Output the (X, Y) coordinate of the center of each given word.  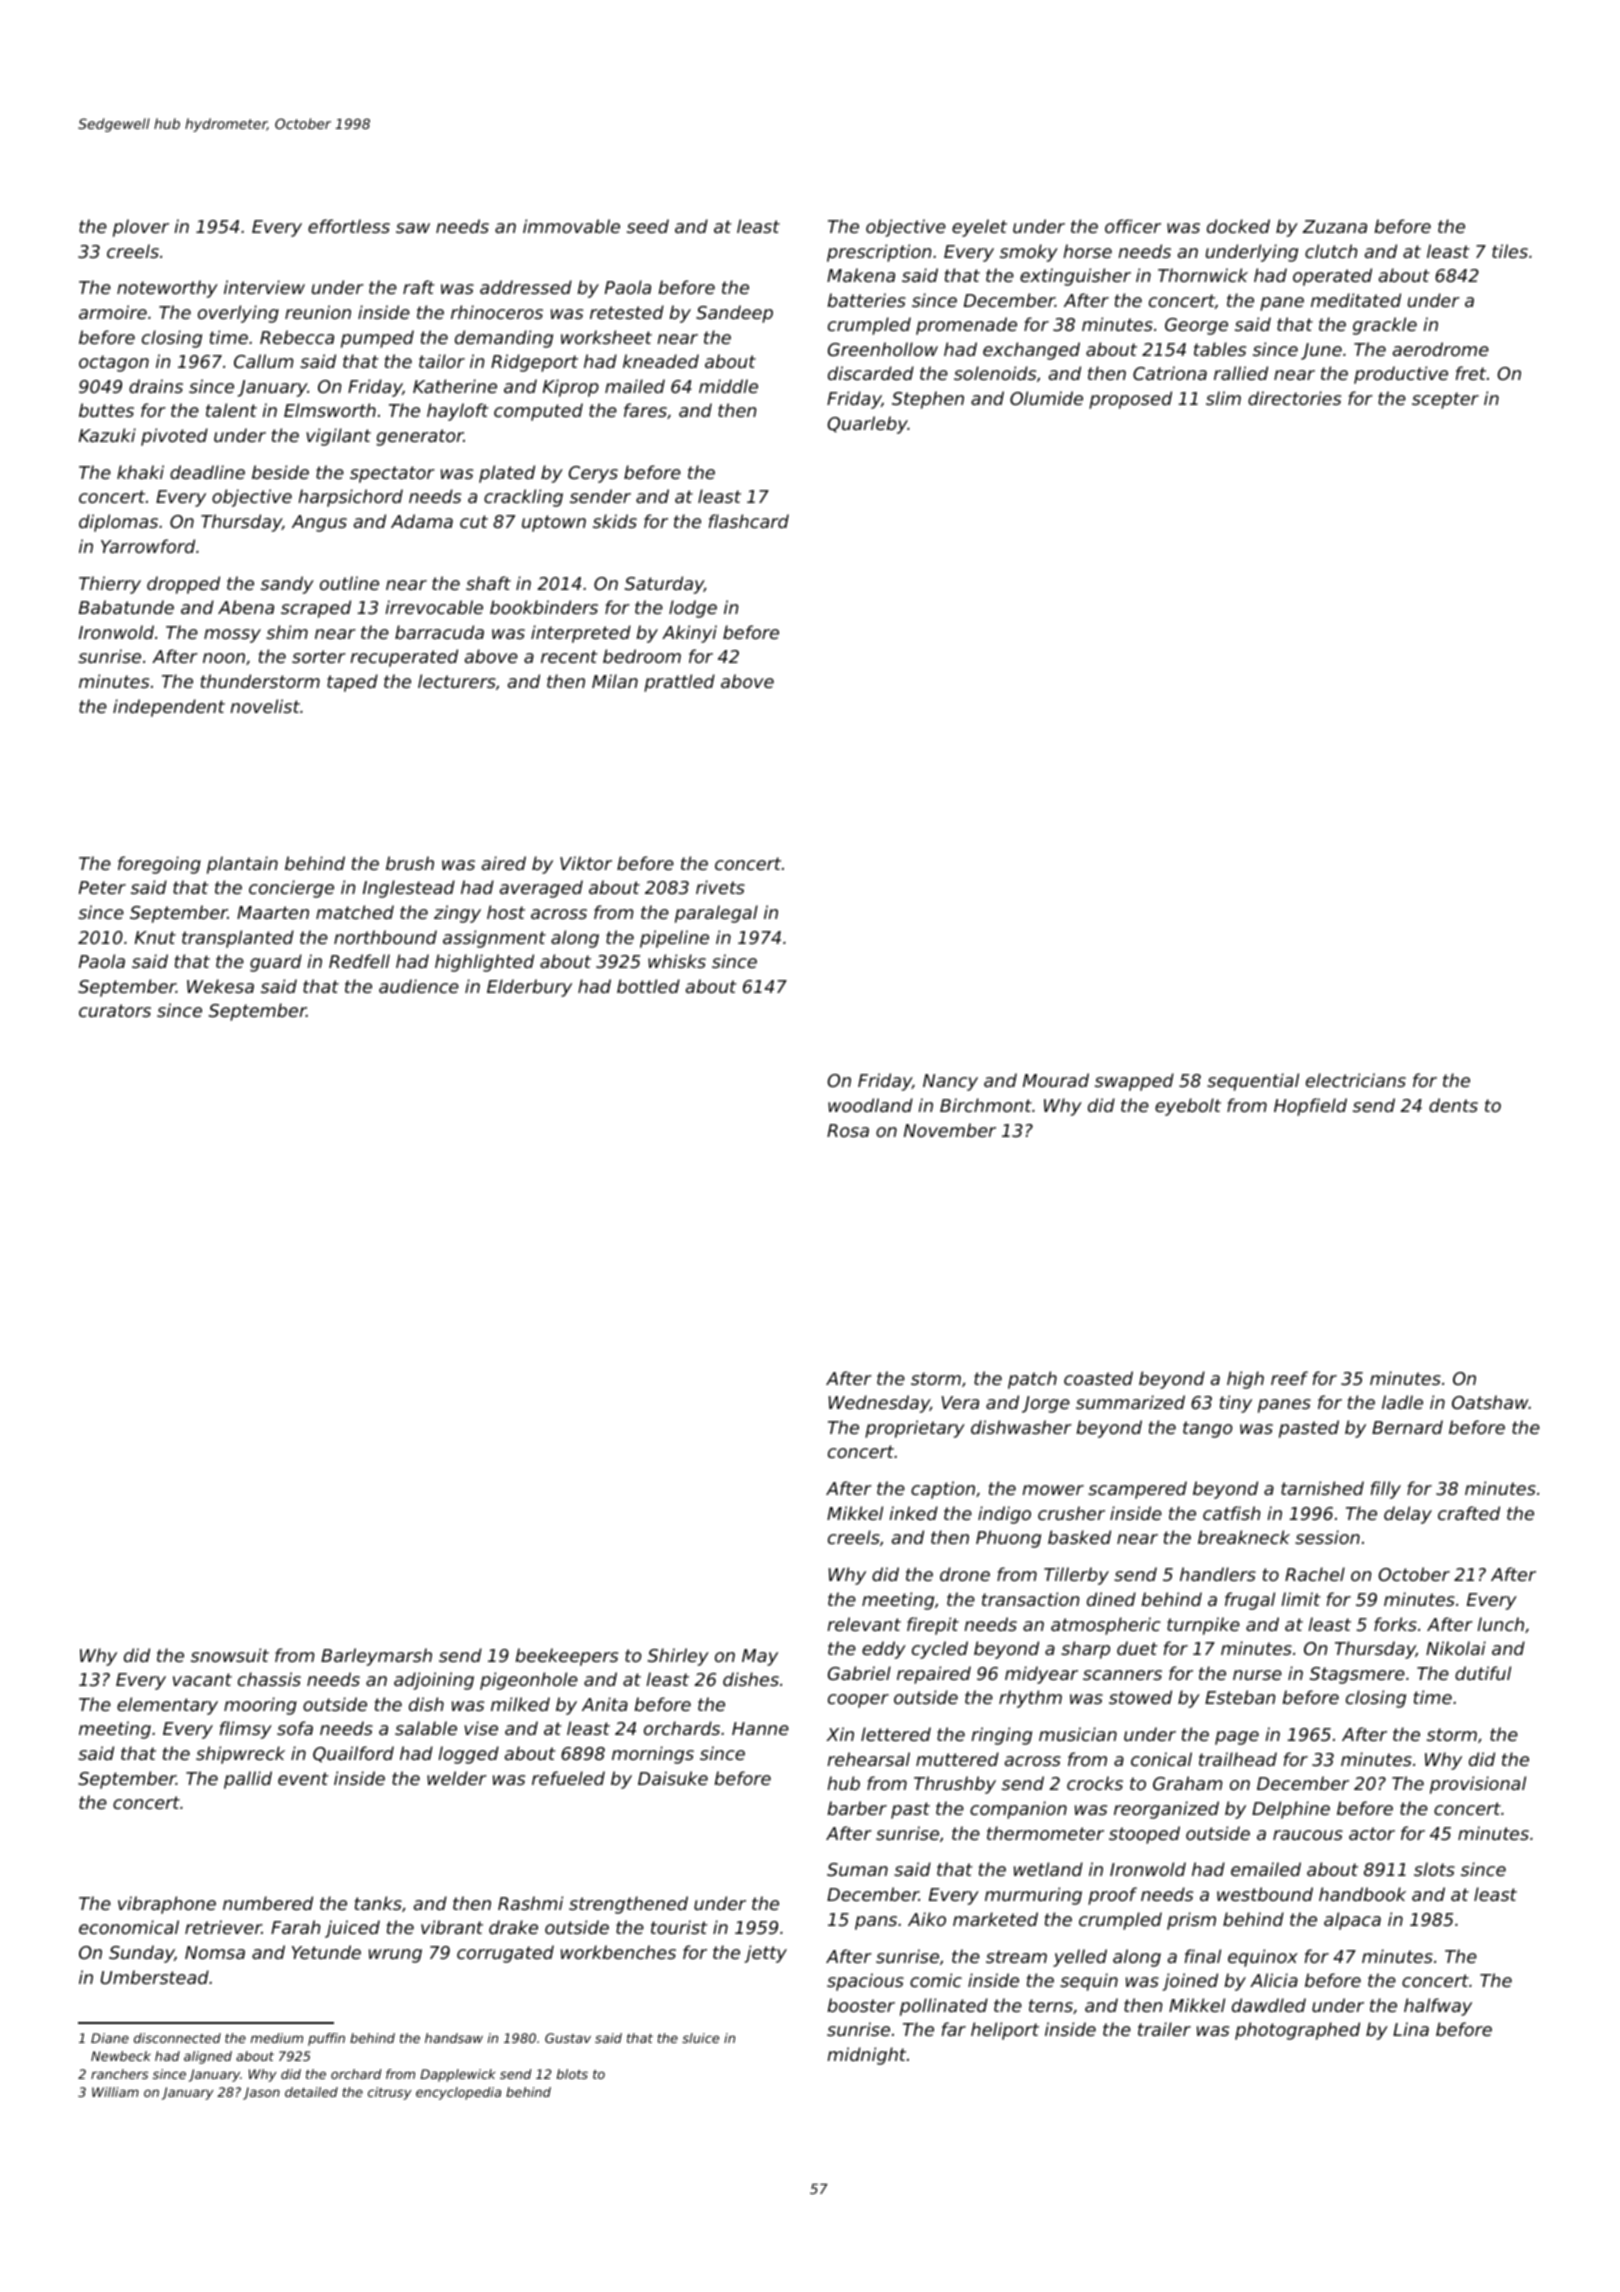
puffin (326, 2039)
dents (1453, 1105)
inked (913, 1513)
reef (1289, 1378)
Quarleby (868, 425)
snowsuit (230, 1655)
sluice (700, 2038)
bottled (648, 986)
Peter (102, 887)
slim (1223, 398)
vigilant (338, 437)
